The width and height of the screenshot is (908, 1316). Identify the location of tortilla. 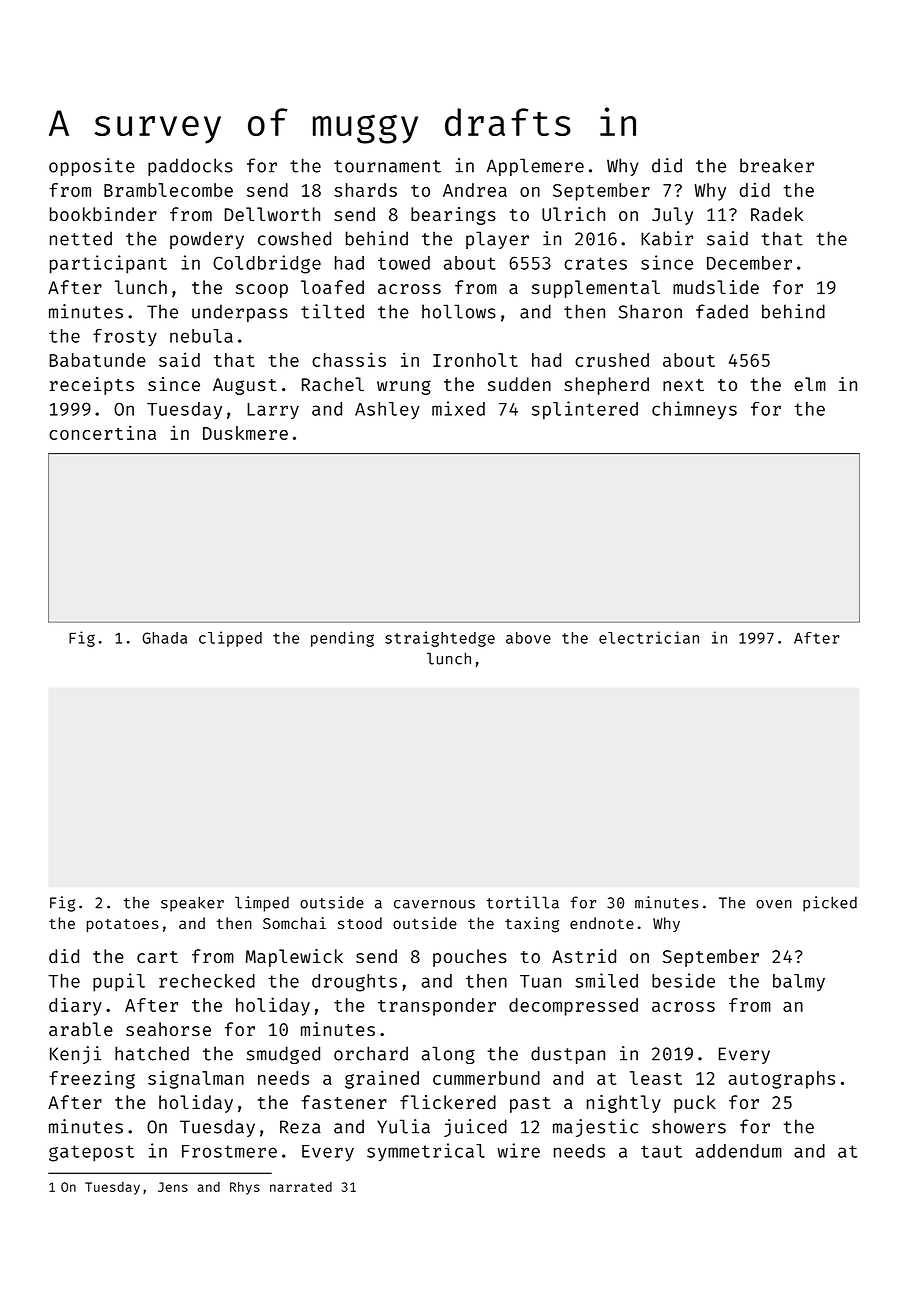
(523, 902).
